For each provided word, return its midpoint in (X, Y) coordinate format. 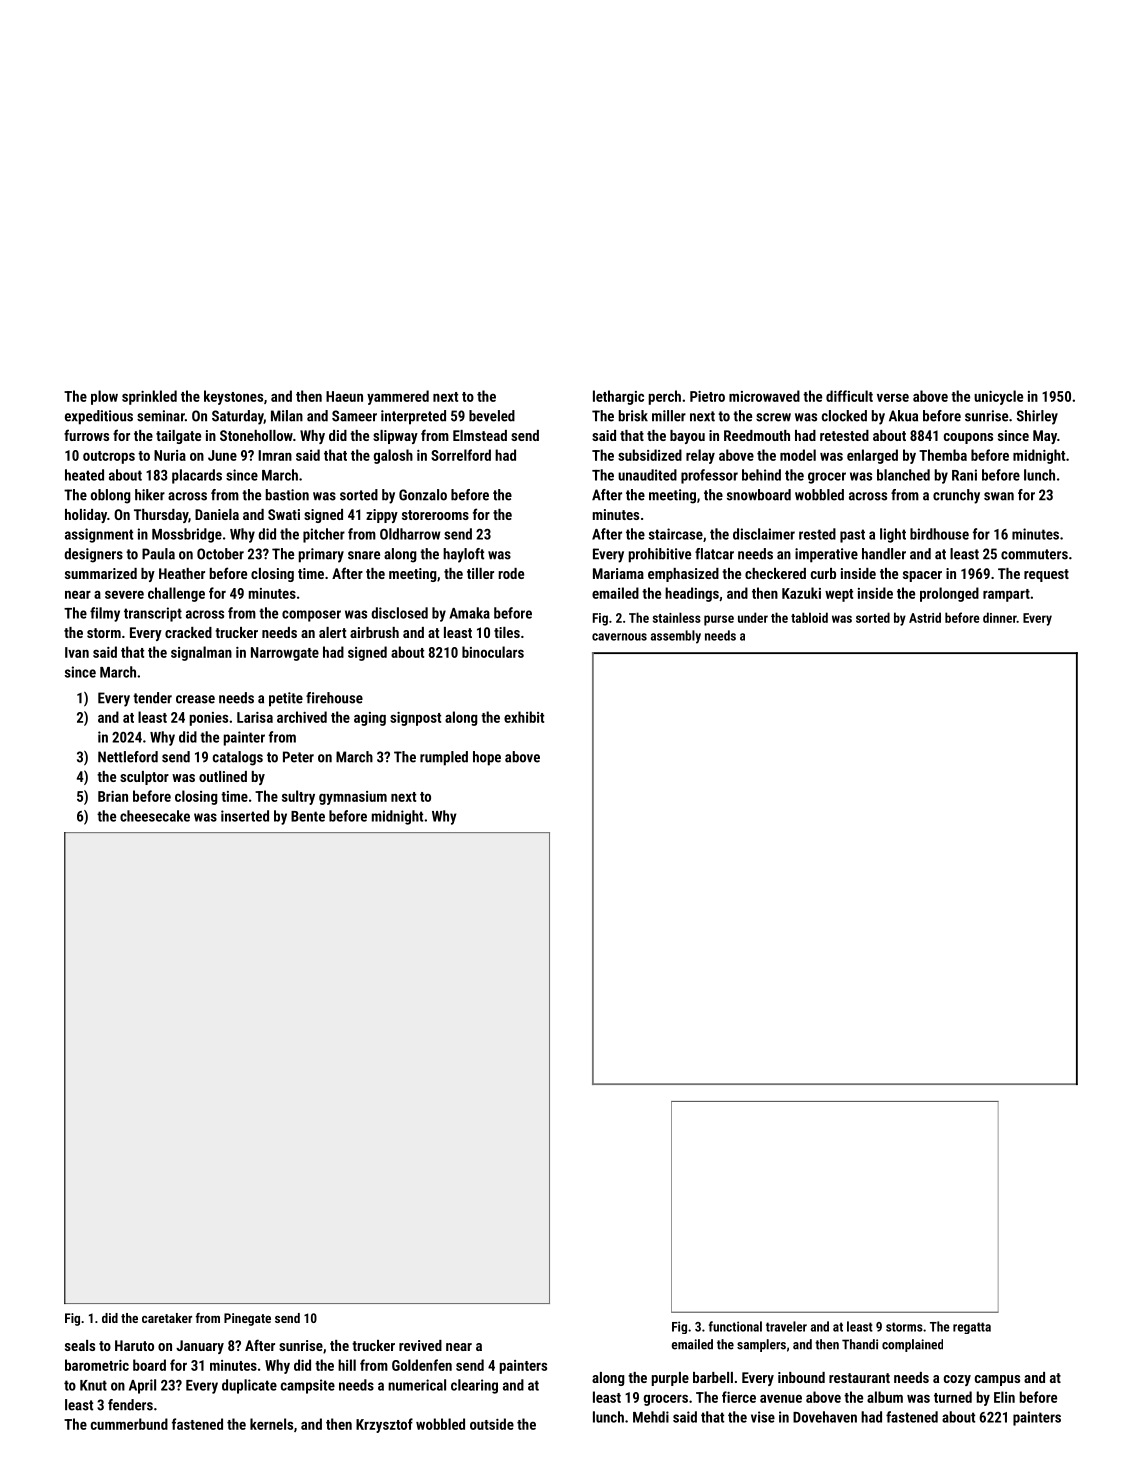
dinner (1000, 617)
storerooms (435, 515)
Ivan (77, 652)
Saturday (238, 417)
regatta (972, 1328)
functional (735, 1326)
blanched (903, 475)
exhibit (524, 717)
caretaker (167, 1318)
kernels (271, 1424)
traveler (786, 1326)
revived (420, 1345)
